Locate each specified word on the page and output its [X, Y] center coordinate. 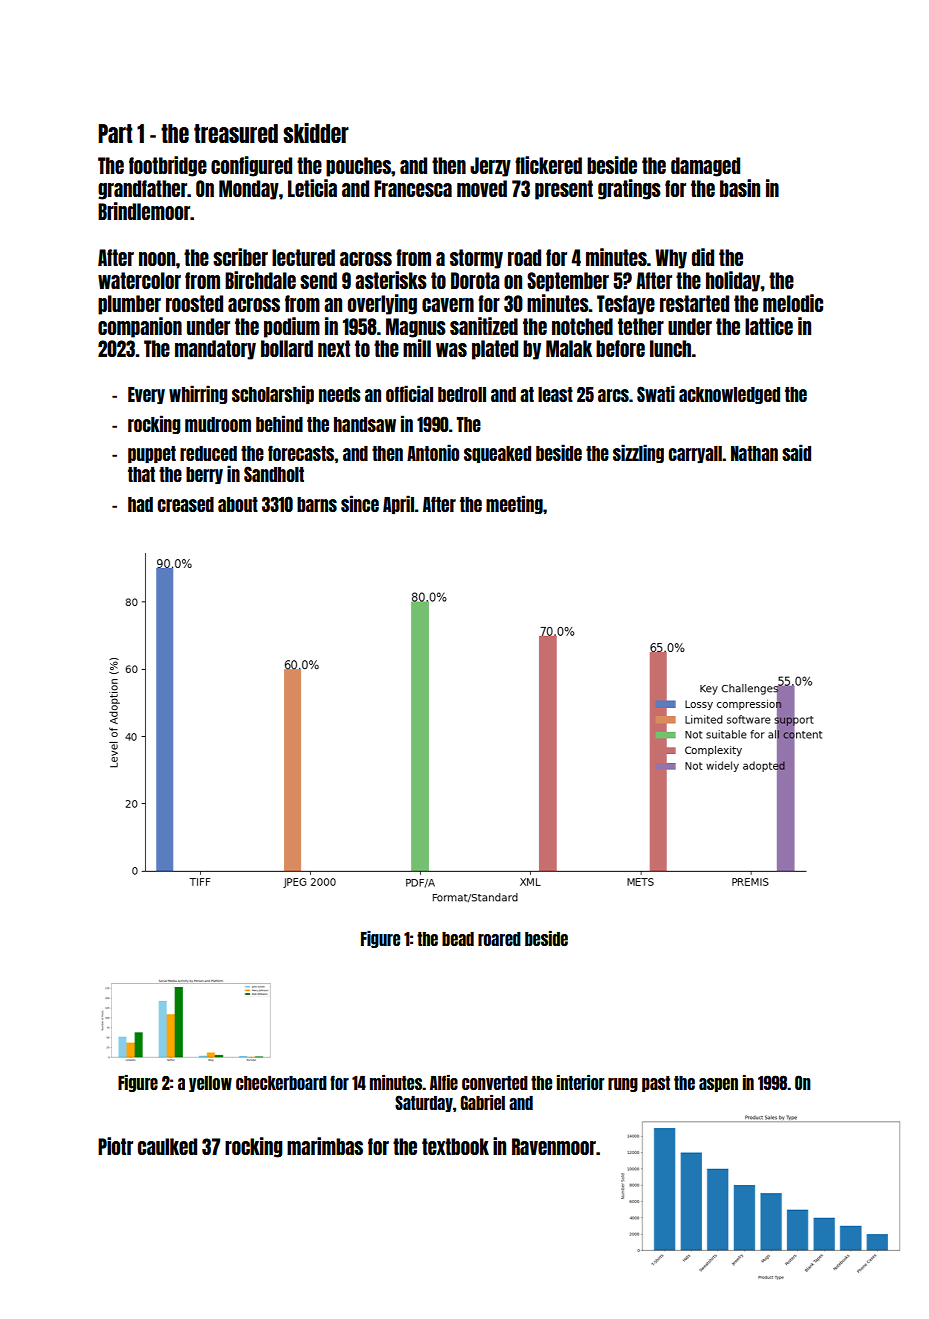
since [360, 503]
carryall [695, 454]
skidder [316, 133]
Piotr [115, 1146]
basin [740, 188]
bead [458, 939]
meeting [514, 504]
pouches [358, 167]
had [140, 504]
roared [499, 939]
